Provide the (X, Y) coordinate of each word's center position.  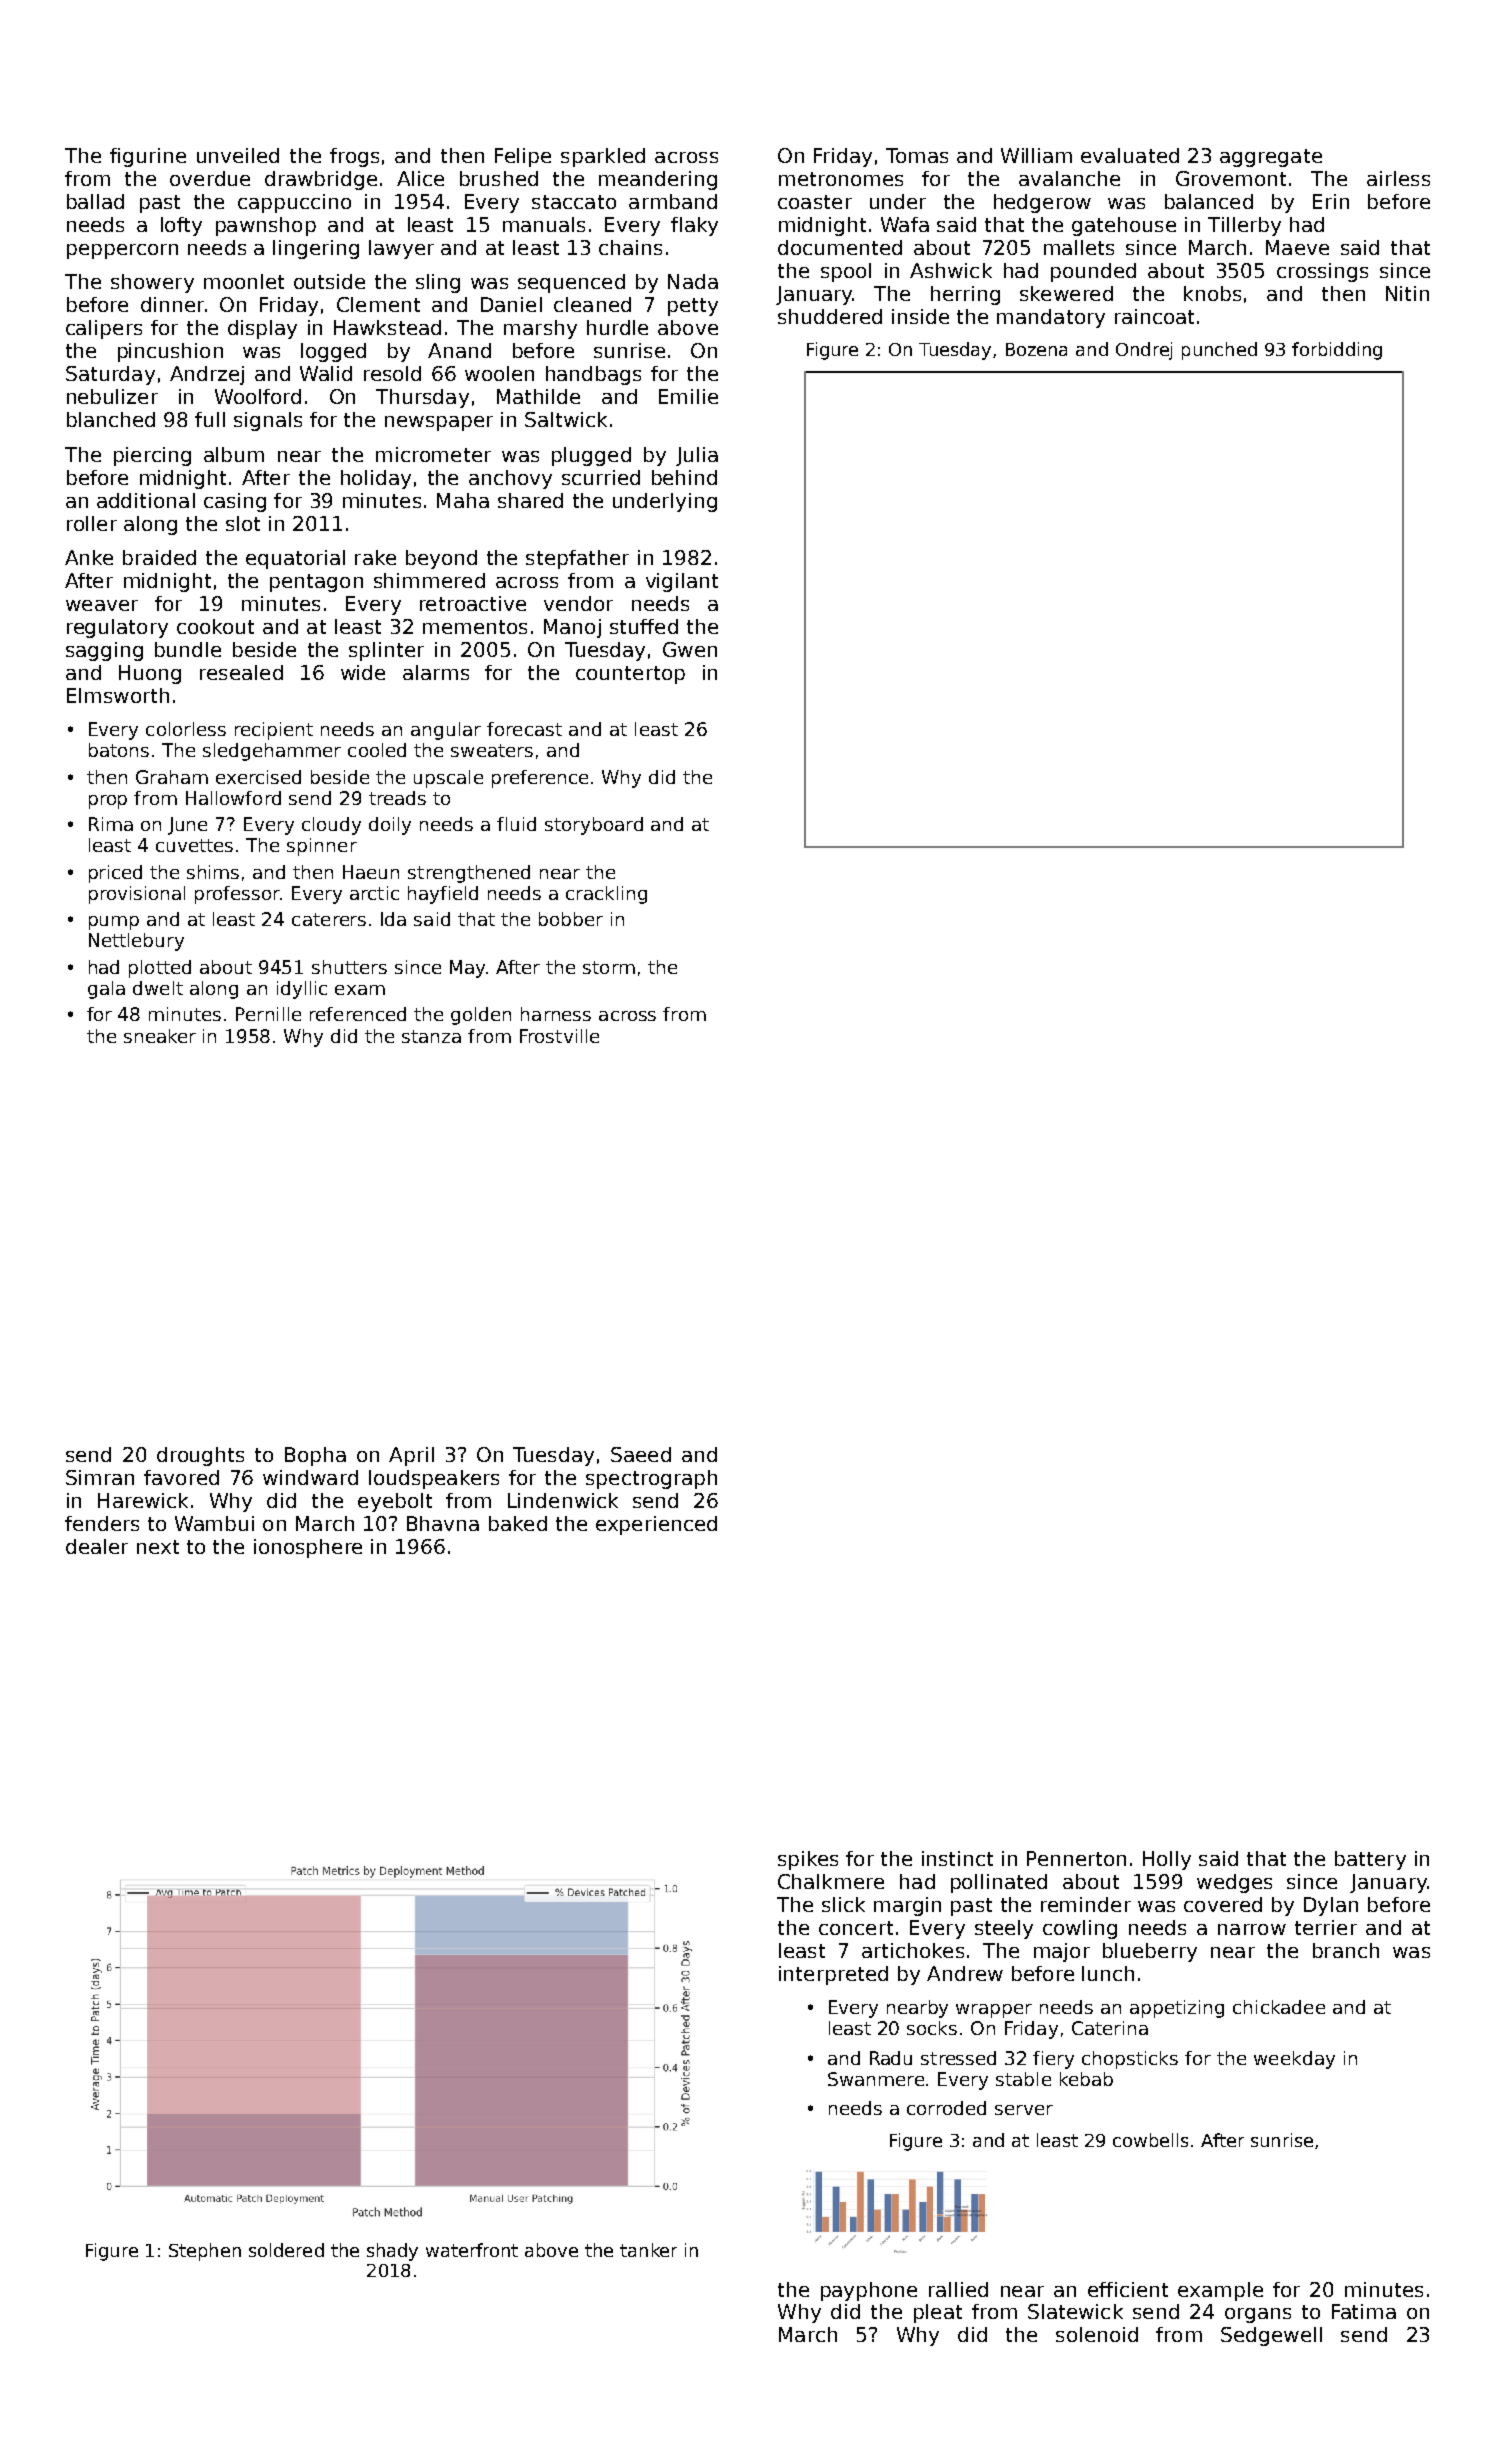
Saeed (641, 1454)
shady (392, 2252)
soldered (286, 2250)
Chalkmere (831, 1881)
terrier (1326, 1927)
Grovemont (1231, 178)
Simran (100, 1477)
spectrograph (651, 1479)
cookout (215, 626)
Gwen (690, 649)
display (262, 329)
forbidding (1337, 351)
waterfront (472, 2250)
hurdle (617, 327)
